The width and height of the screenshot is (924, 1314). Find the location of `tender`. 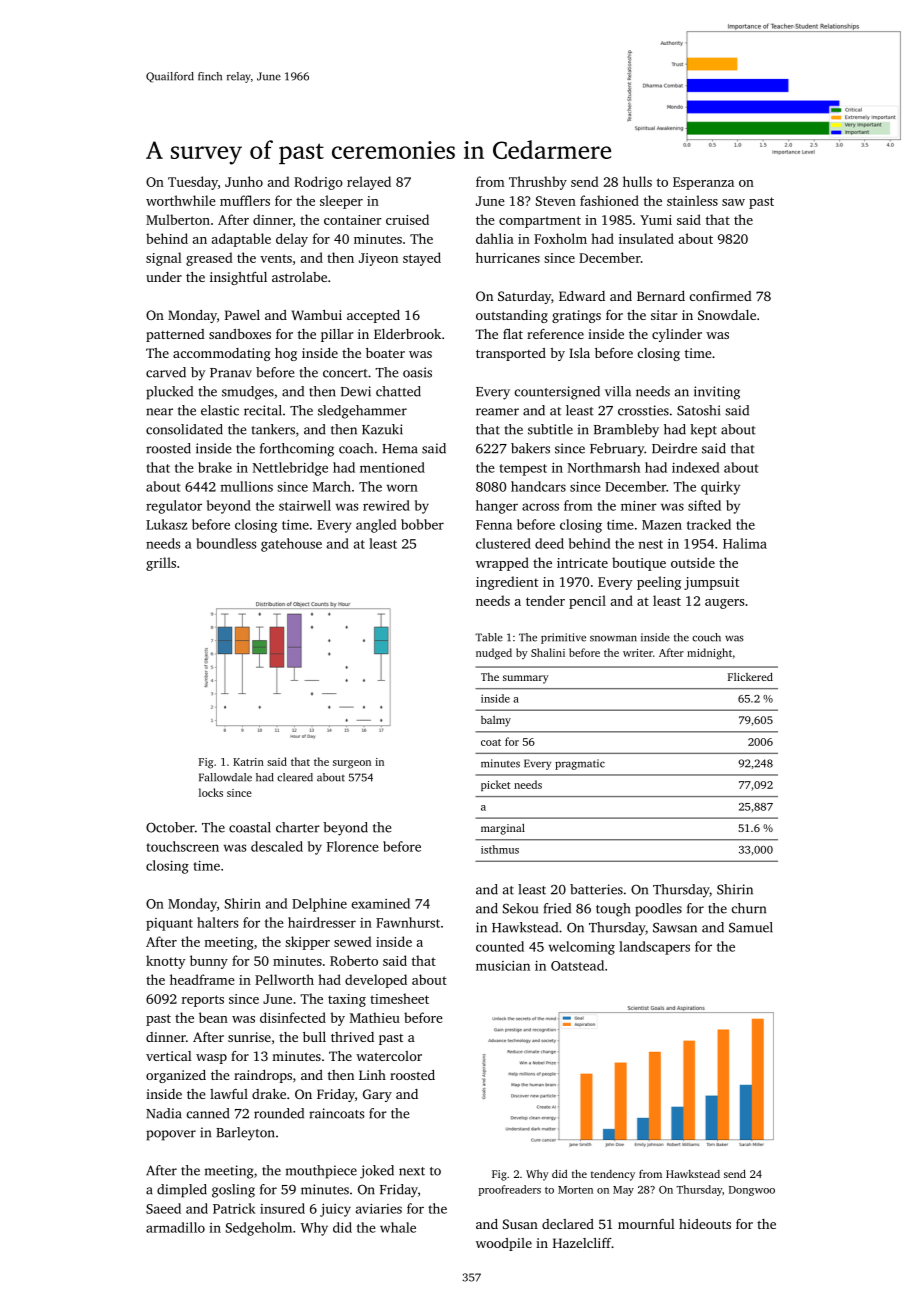

tender is located at coordinates (545, 600).
